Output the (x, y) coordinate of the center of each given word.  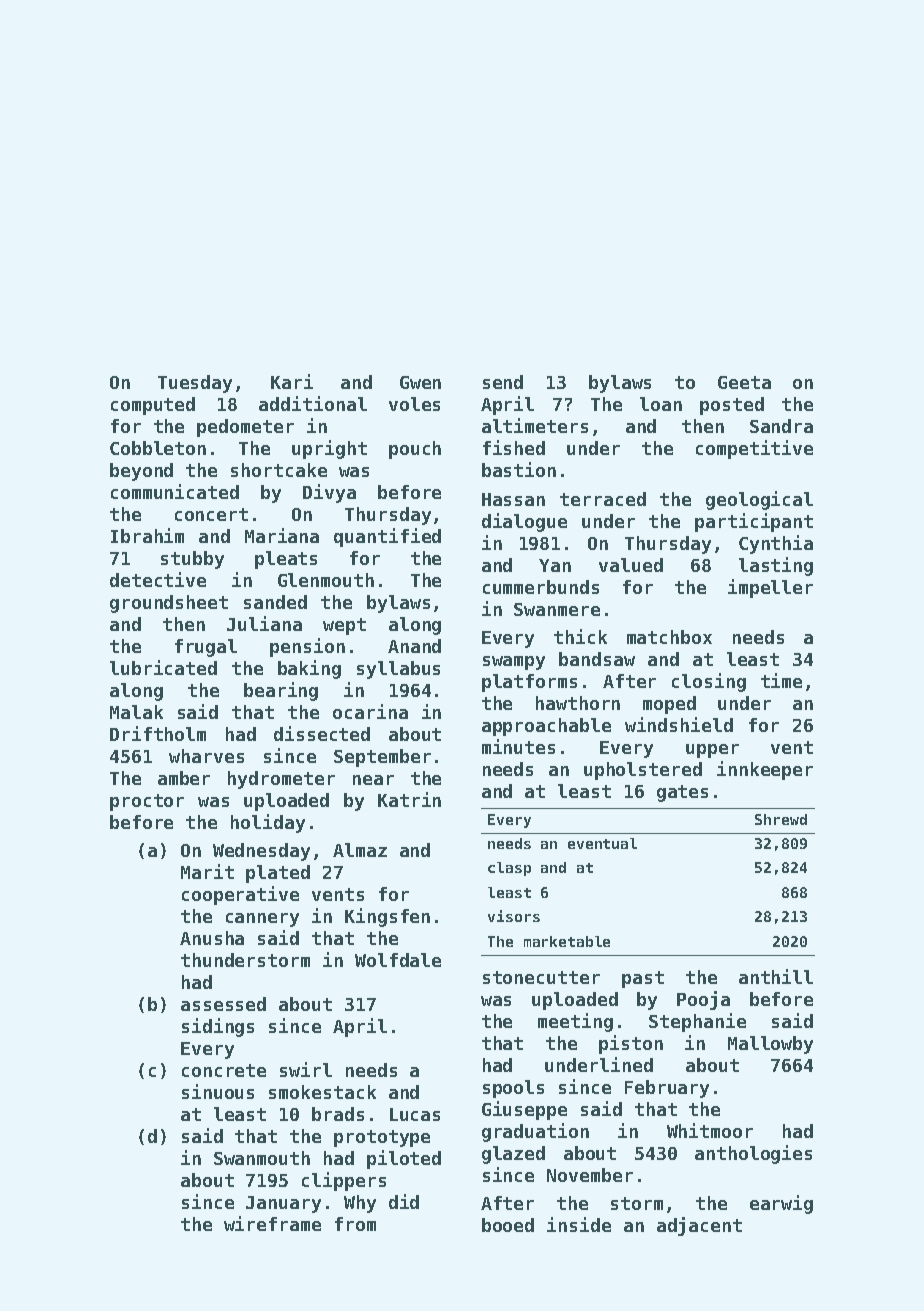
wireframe (272, 1223)
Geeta (744, 382)
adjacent (699, 1226)
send (503, 382)
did (404, 1201)
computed (153, 406)
